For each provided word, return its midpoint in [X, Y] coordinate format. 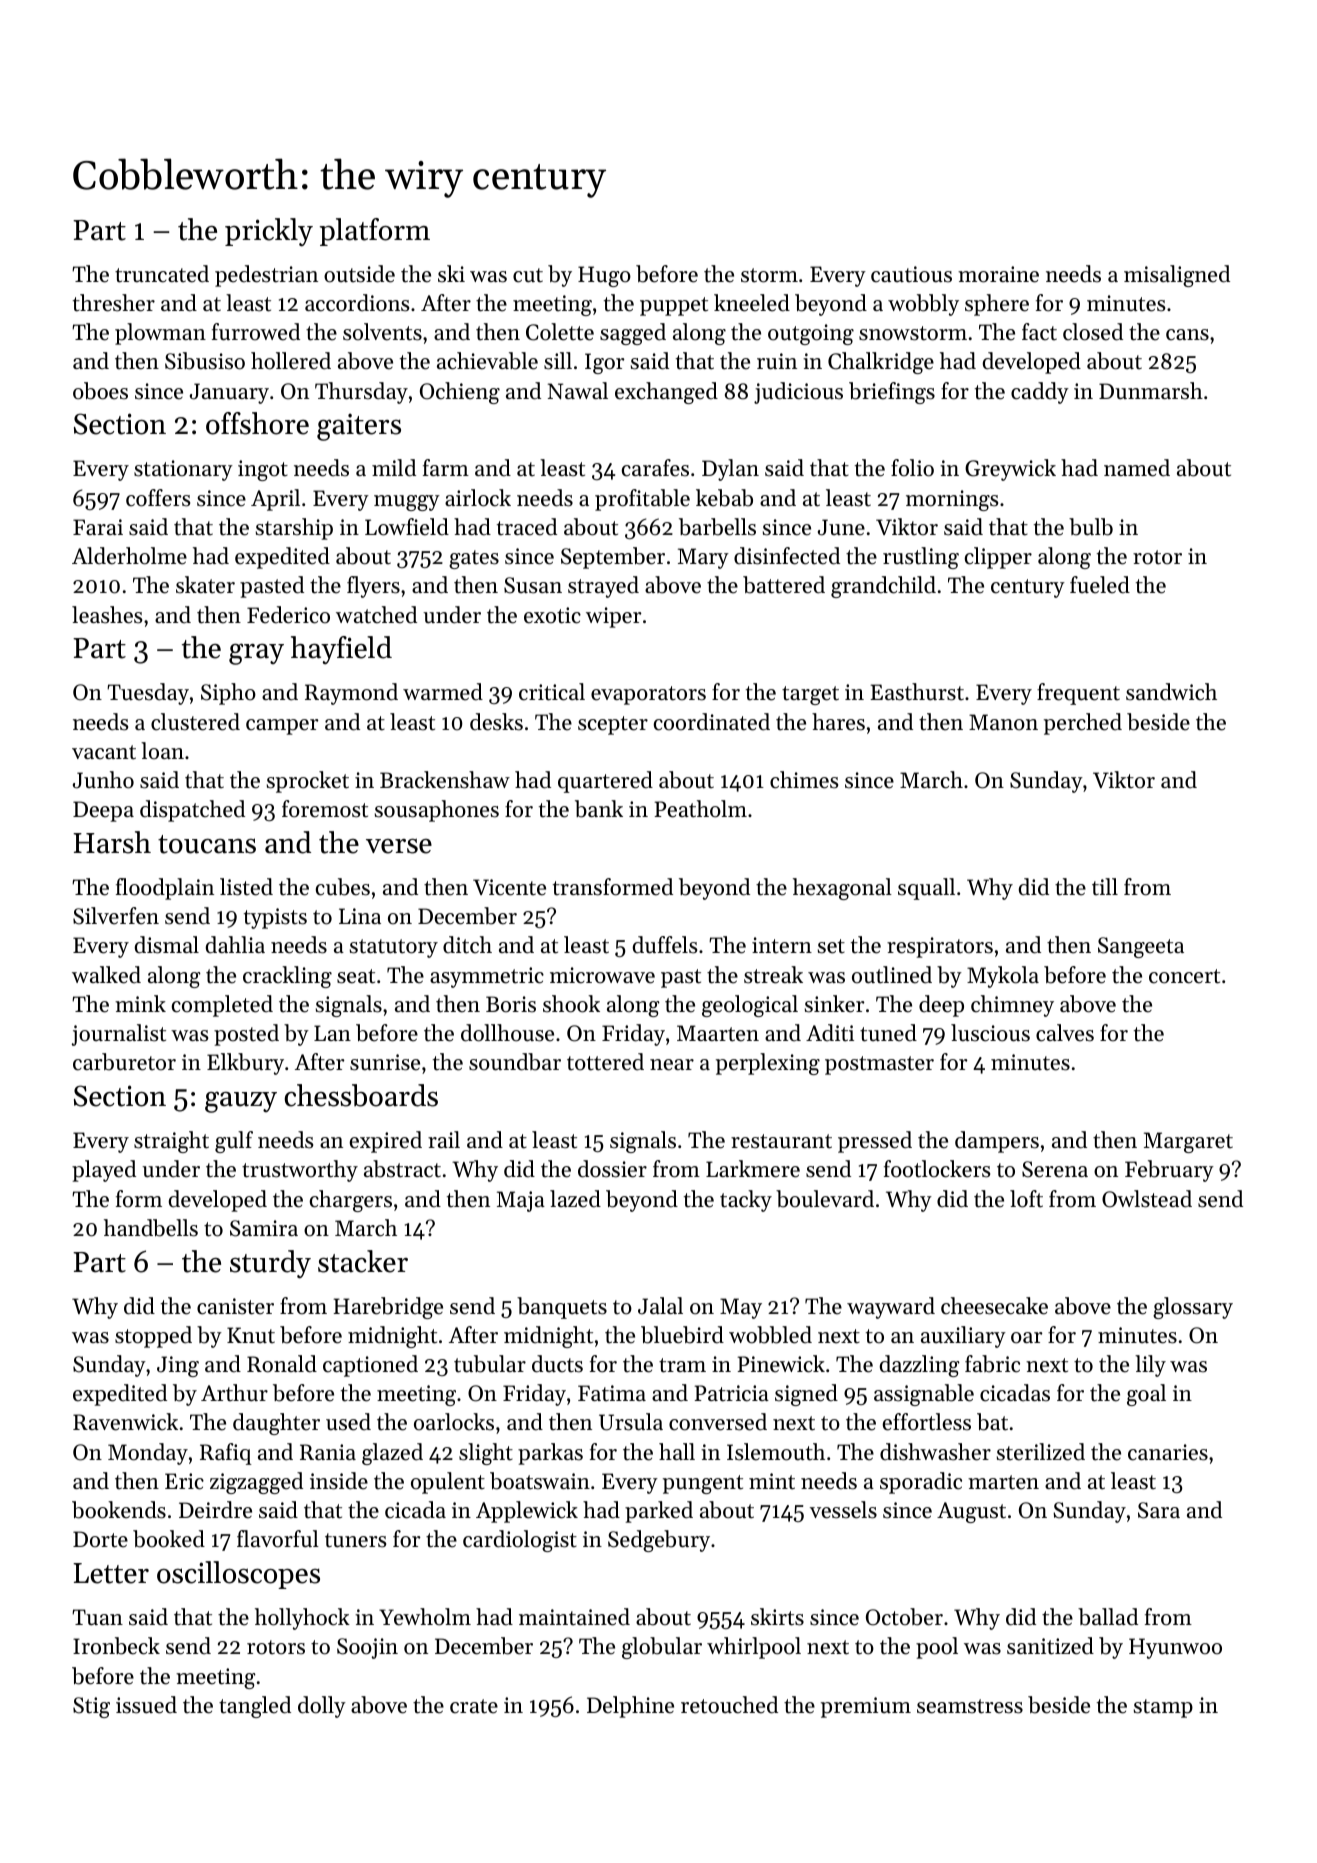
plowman [160, 334]
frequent [1078, 694]
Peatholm [700, 809]
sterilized [1041, 1452]
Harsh [112, 842]
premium [866, 1707]
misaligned [1177, 276]
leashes [107, 615]
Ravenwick [125, 1422]
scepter [613, 725]
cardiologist [520, 1541]
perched [1083, 724]
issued [146, 1705]
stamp [1163, 1708]
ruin [777, 361]
